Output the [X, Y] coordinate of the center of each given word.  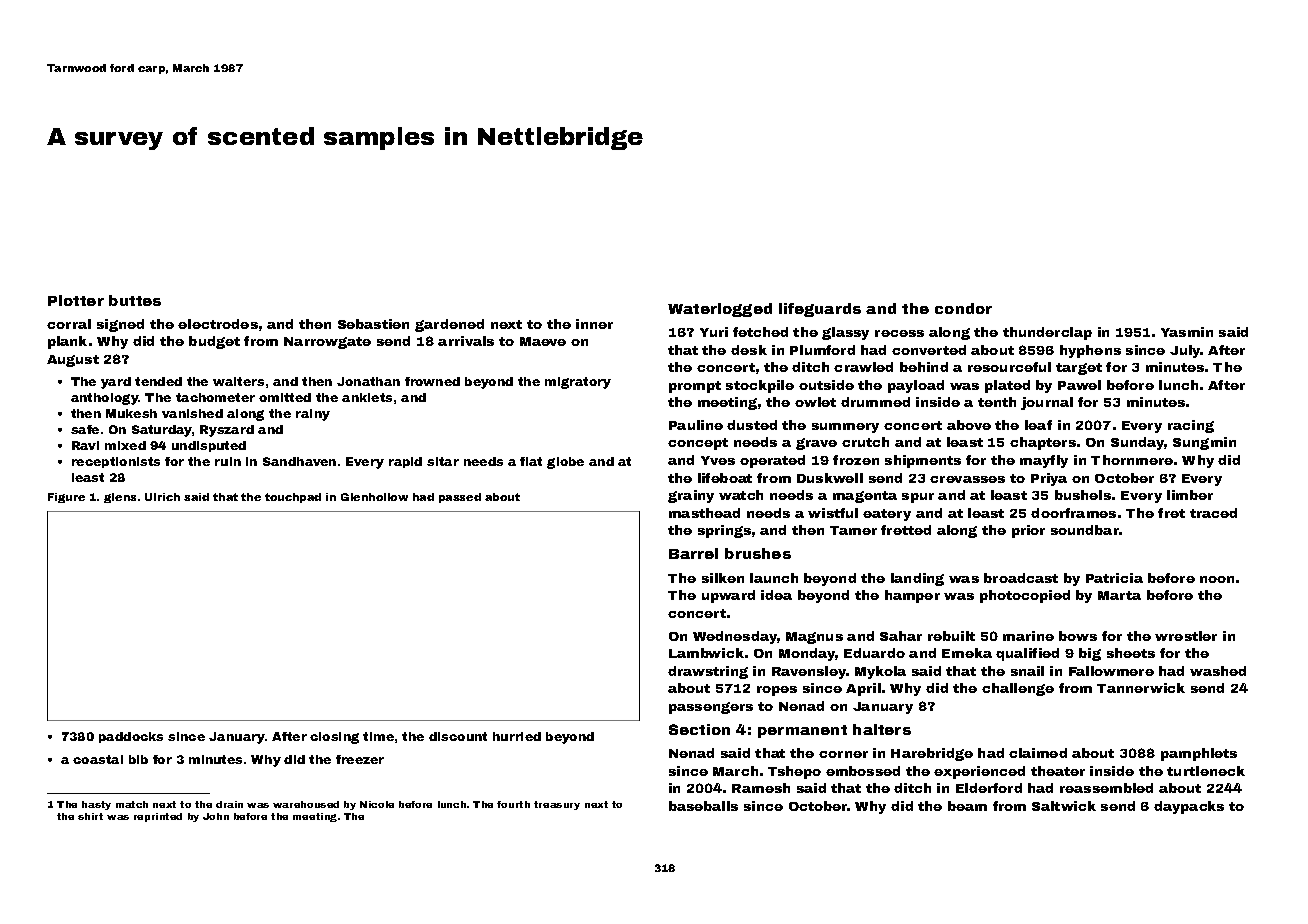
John [216, 816]
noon [1217, 579]
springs [724, 531]
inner [594, 324]
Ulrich [162, 497]
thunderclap [1047, 333]
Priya [1049, 479]
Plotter [76, 300]
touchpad [293, 498]
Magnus [814, 638]
